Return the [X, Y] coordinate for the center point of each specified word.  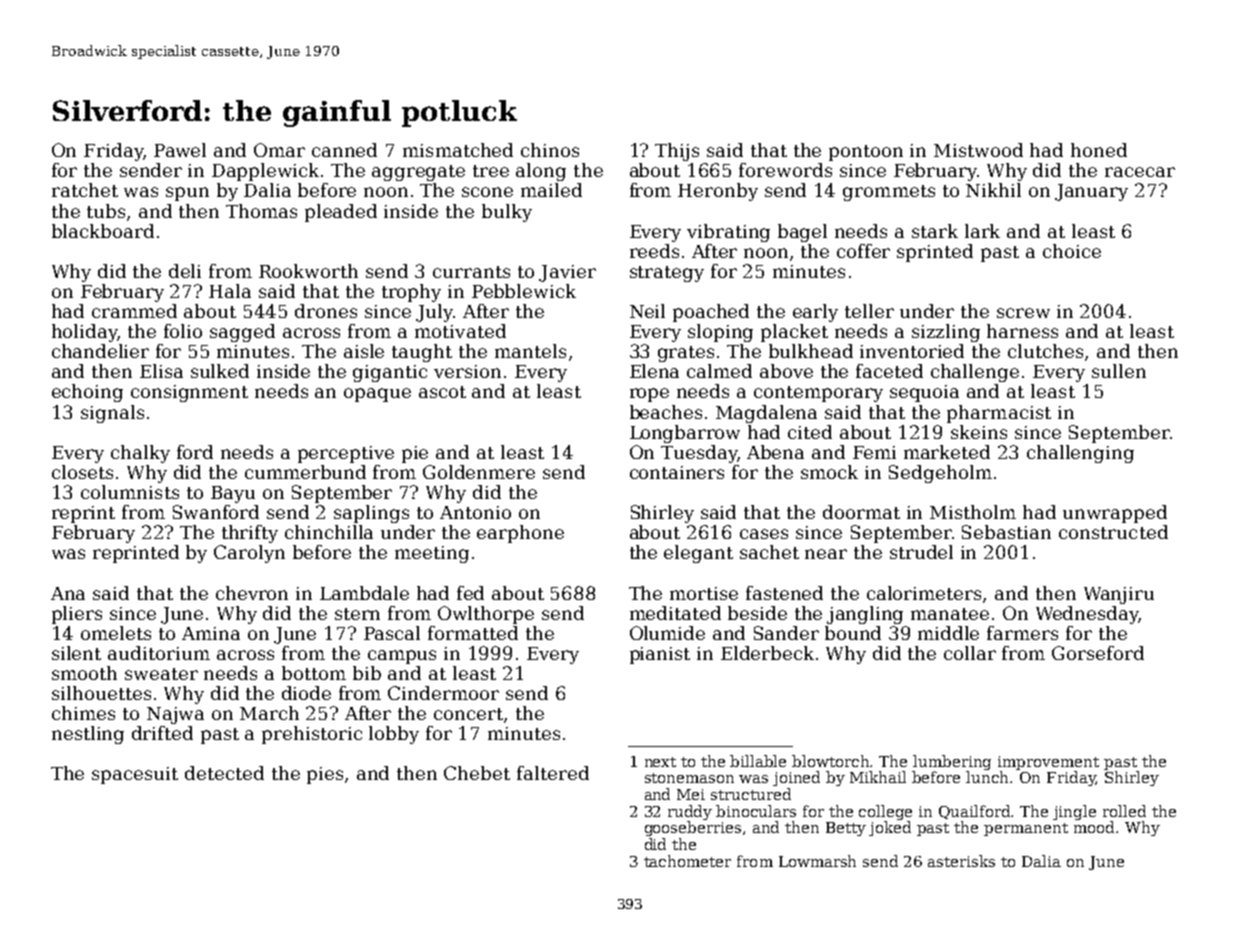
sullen [1119, 371]
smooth [84, 673]
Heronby [718, 192]
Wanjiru [1119, 595]
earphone [520, 534]
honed [1099, 150]
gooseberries [693, 828]
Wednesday [1087, 615]
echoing [87, 393]
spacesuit [135, 775]
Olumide [667, 633]
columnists [130, 492]
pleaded [341, 213]
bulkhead [811, 351]
